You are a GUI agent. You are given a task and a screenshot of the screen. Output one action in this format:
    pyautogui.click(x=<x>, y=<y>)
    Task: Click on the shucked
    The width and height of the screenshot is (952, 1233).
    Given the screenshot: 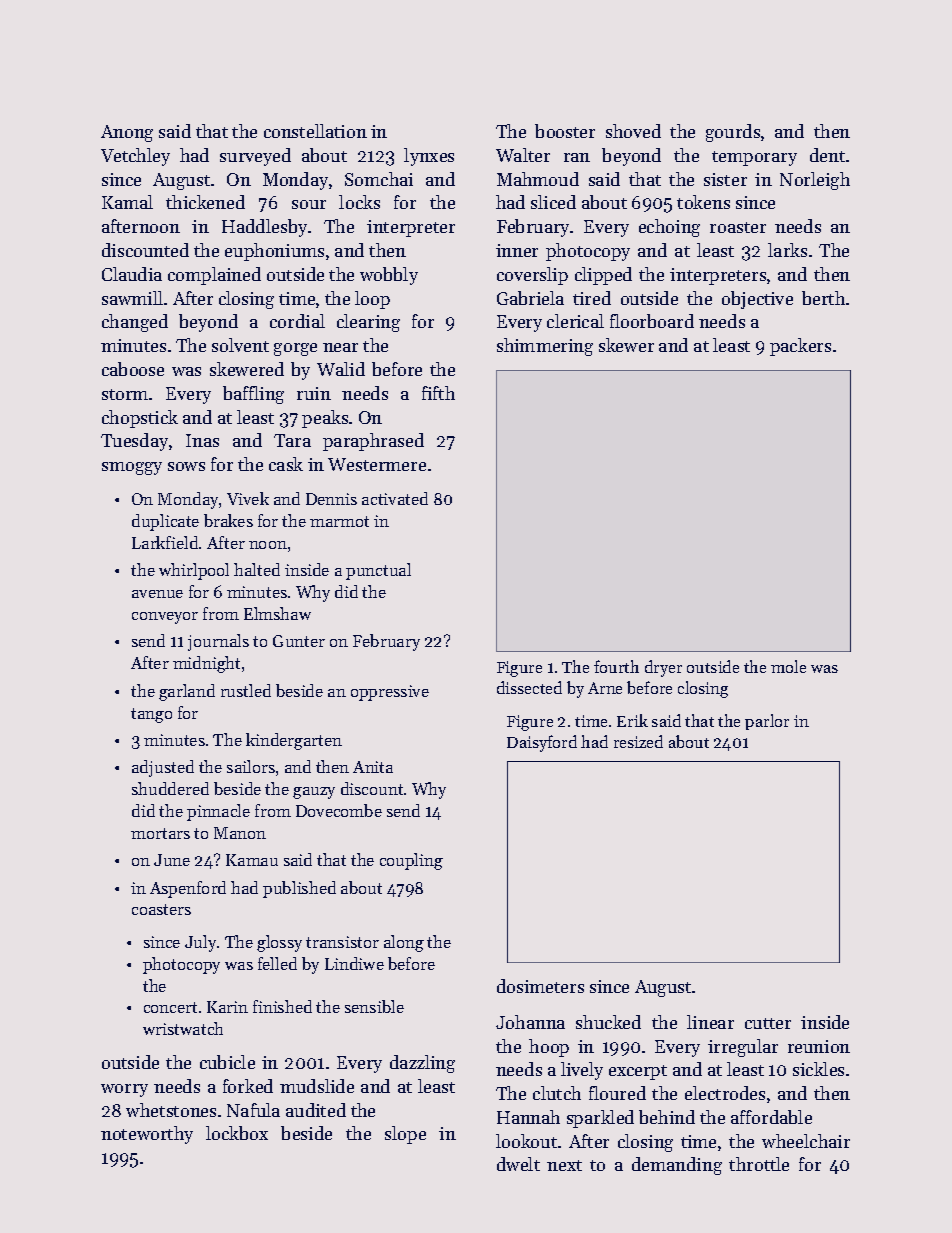 What is the action you would take?
    pyautogui.click(x=608, y=1022)
